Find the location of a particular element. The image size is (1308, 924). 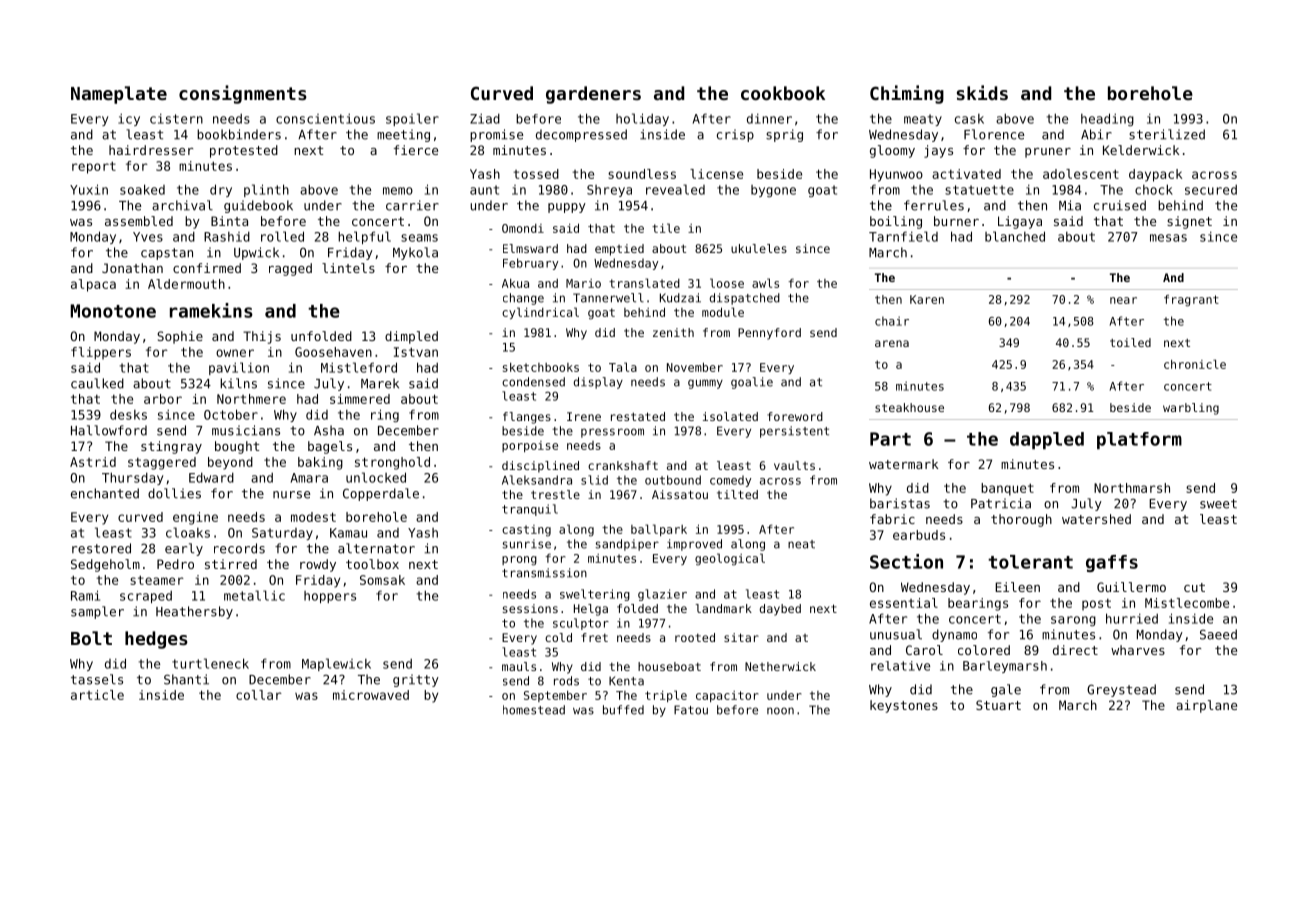

Bolt is located at coordinates (91, 638).
